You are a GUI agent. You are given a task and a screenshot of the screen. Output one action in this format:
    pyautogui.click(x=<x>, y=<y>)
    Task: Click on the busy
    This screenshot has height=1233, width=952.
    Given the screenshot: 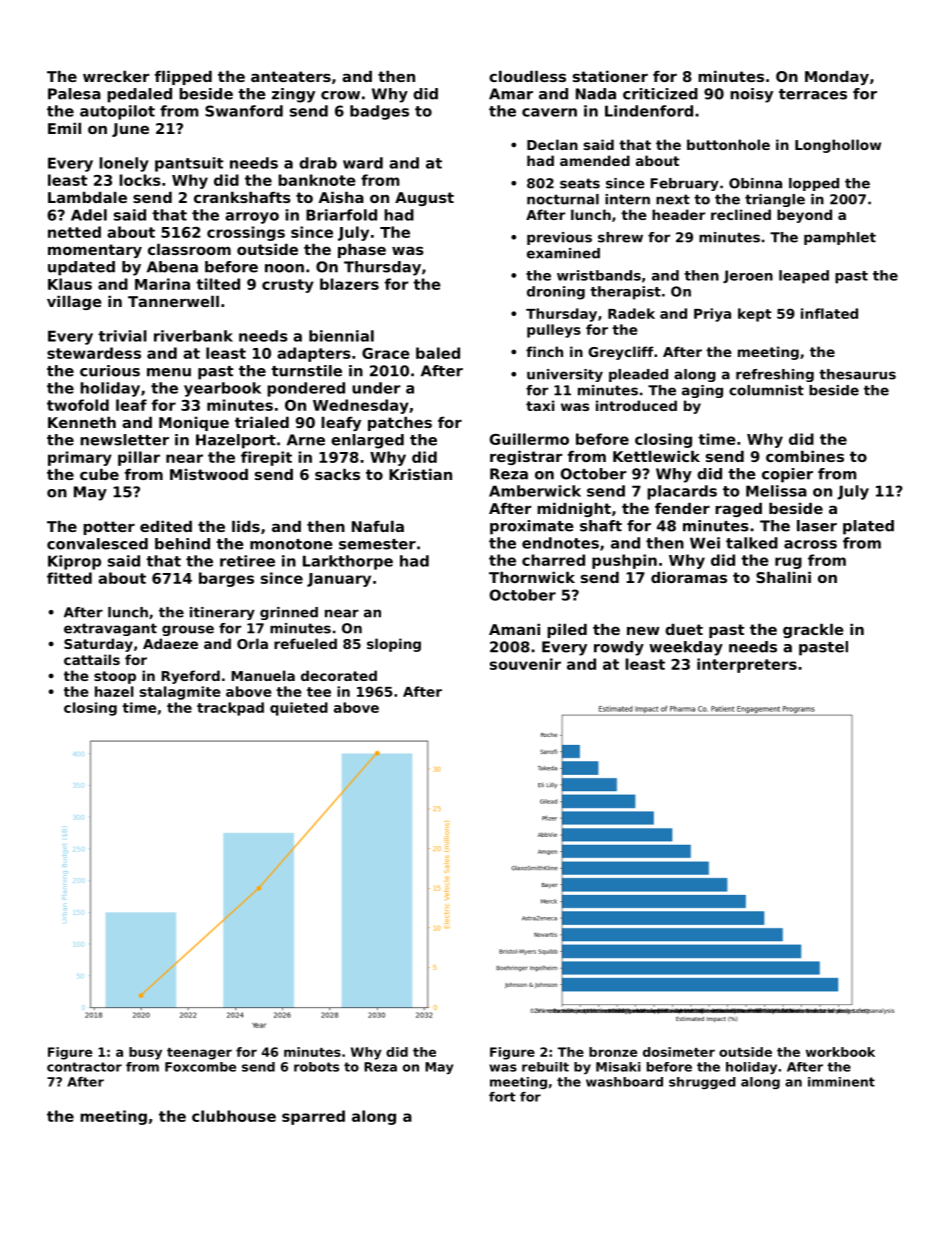 What is the action you would take?
    pyautogui.click(x=145, y=1053)
